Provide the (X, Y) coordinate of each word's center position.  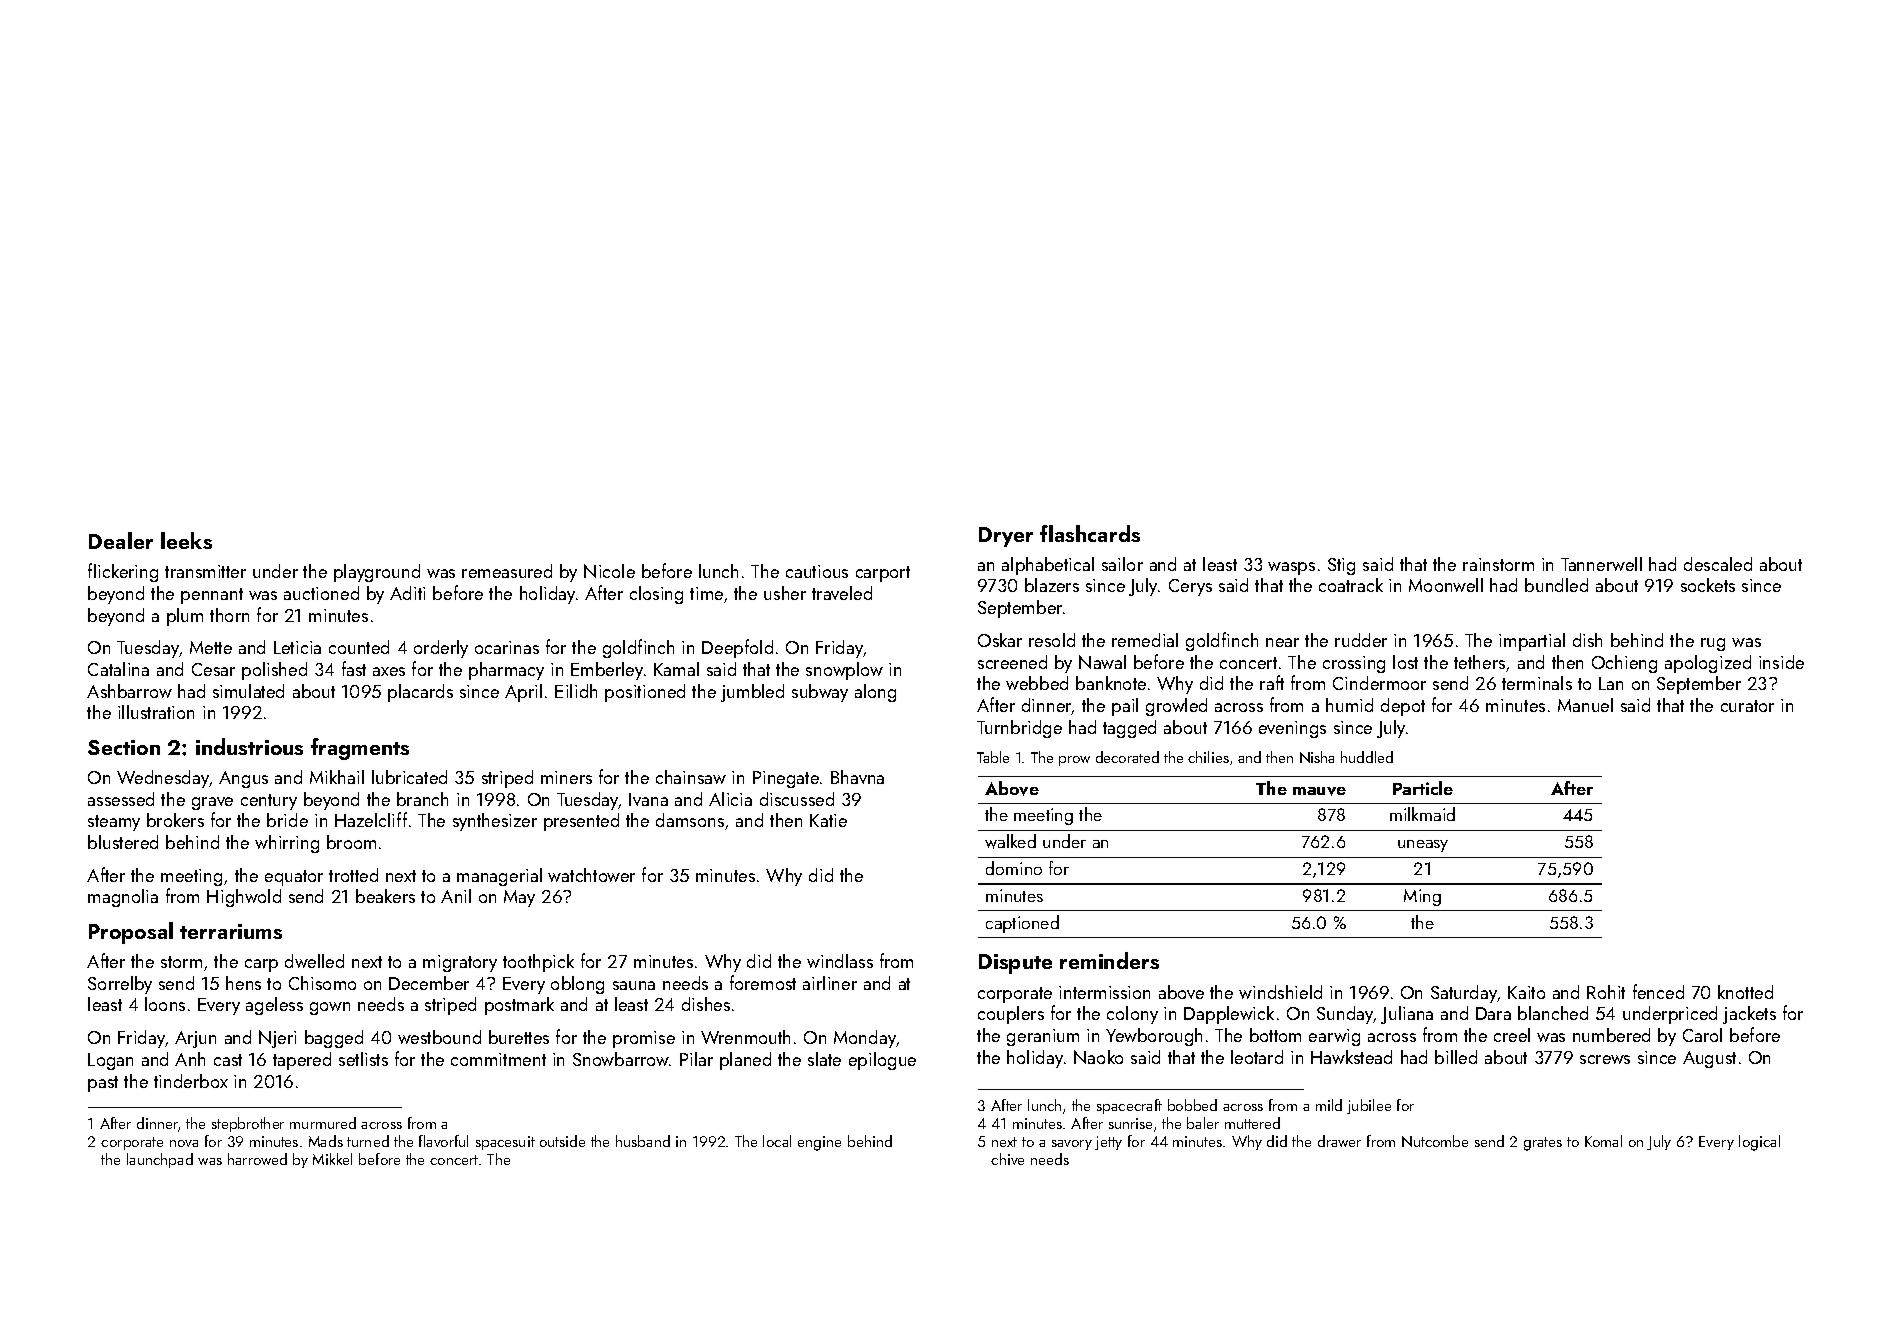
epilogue (882, 1061)
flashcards (1090, 533)
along (875, 693)
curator (1747, 706)
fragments (360, 749)
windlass (840, 961)
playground (377, 573)
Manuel (1585, 705)
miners (566, 777)
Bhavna (857, 777)
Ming (1422, 897)
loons (165, 1004)
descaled (1718, 564)
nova (184, 1143)
